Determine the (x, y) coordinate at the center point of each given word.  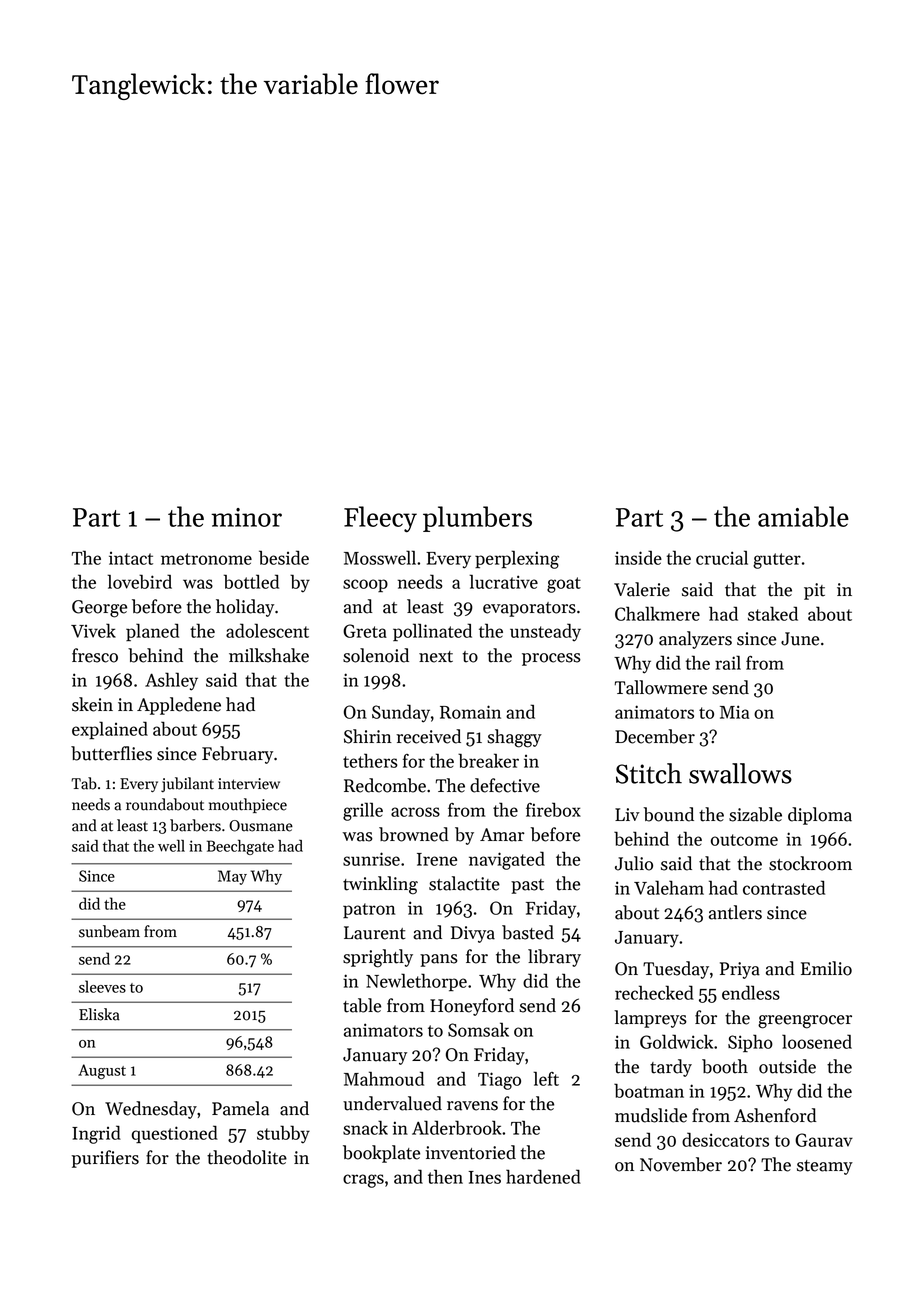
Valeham (669, 887)
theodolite (247, 1157)
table (362, 1005)
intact (131, 558)
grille (363, 811)
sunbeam (109, 931)
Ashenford (775, 1115)
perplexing (517, 559)
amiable (803, 516)
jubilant (187, 784)
